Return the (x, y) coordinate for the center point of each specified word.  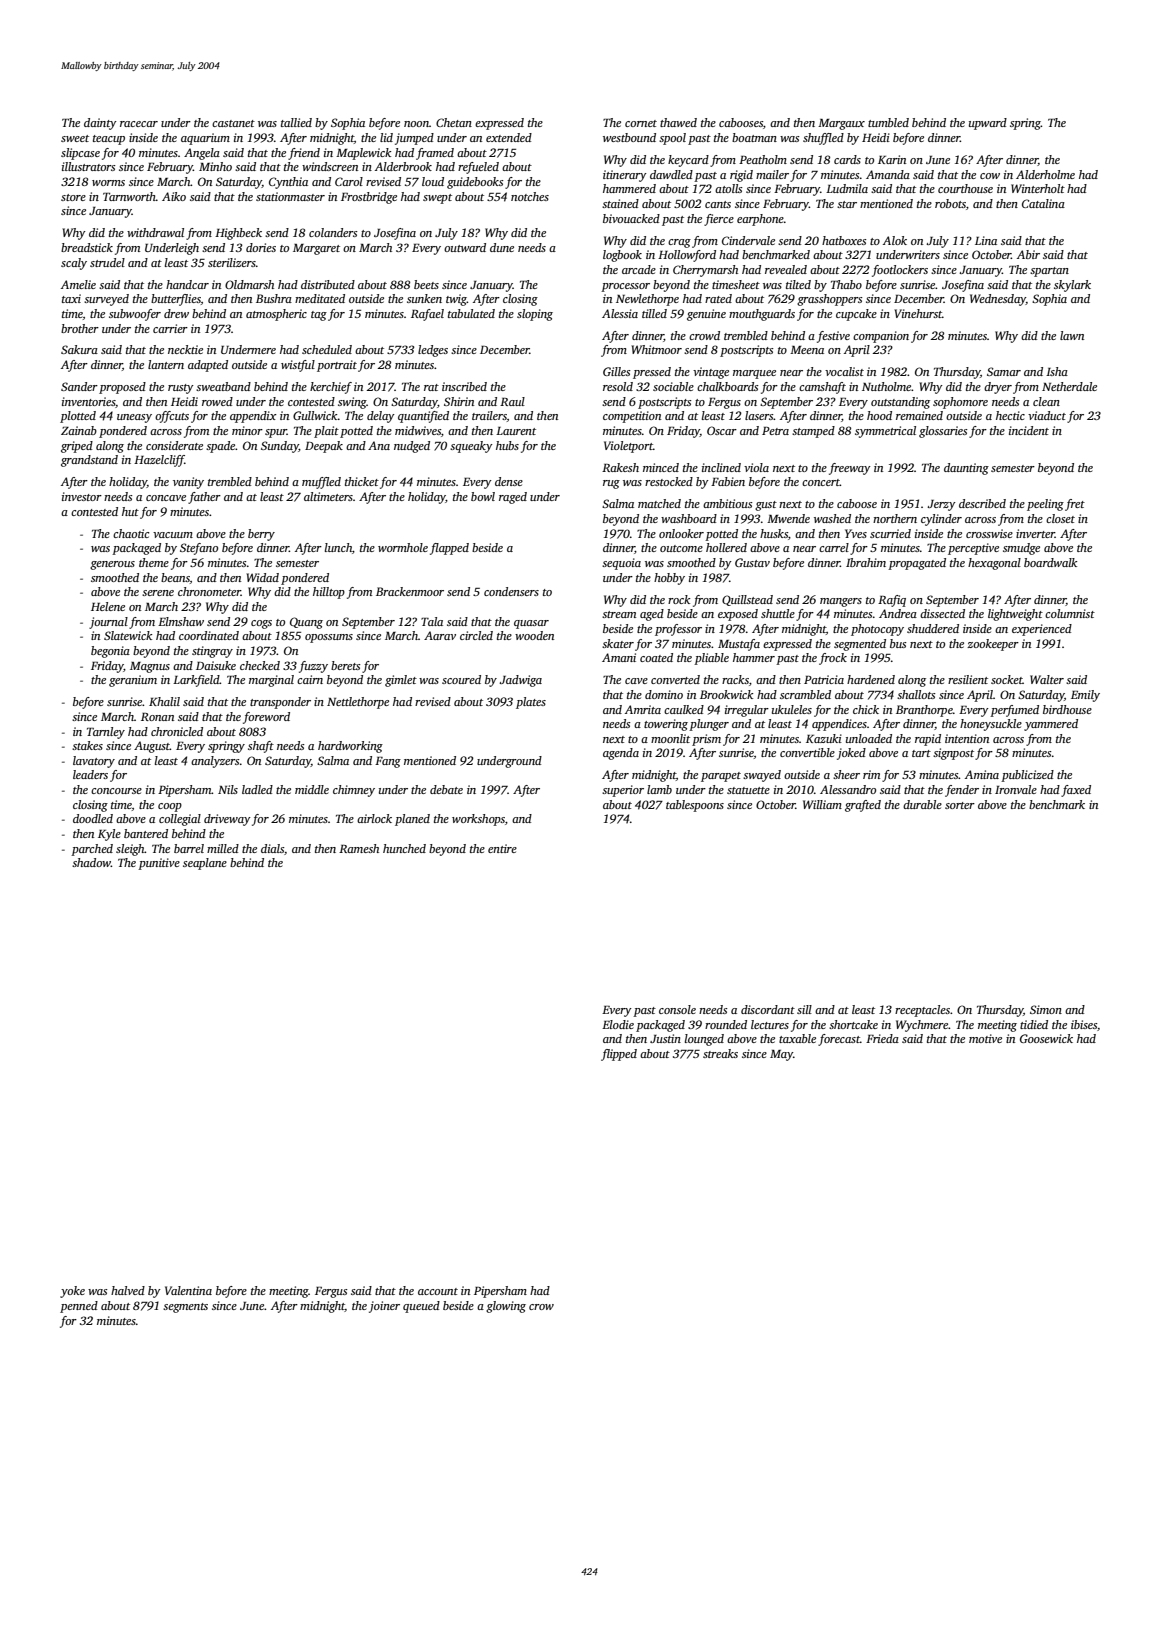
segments (185, 1308)
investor (82, 496)
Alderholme (1045, 174)
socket (1007, 679)
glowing (506, 1307)
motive (985, 1038)
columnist (1070, 613)
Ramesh (359, 848)
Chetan (454, 122)
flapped (449, 549)
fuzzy (313, 667)
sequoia (621, 564)
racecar (139, 124)
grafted (863, 806)
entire (502, 848)
